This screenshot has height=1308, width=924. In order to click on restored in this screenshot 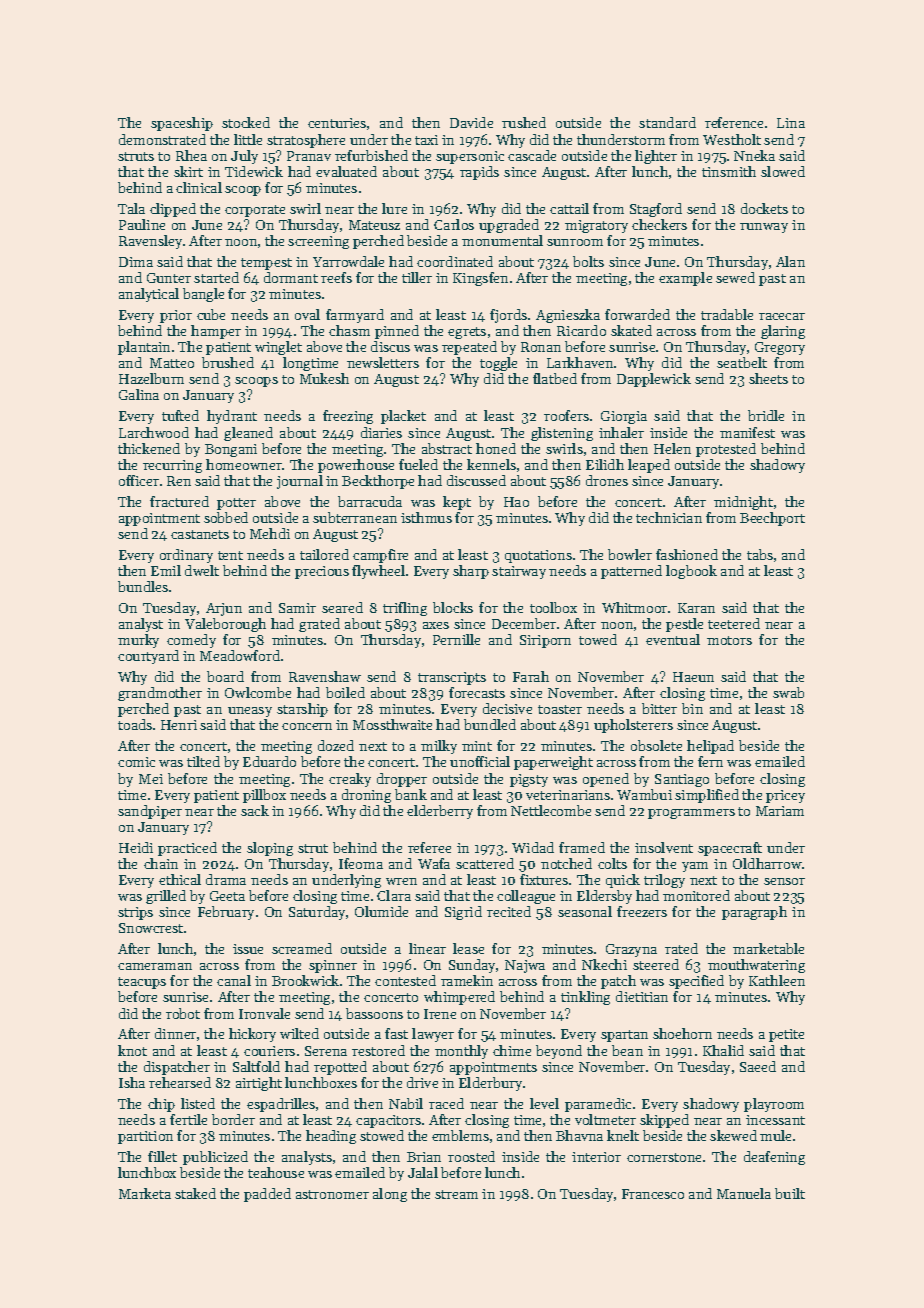, I will do `click(378, 1050)`.
